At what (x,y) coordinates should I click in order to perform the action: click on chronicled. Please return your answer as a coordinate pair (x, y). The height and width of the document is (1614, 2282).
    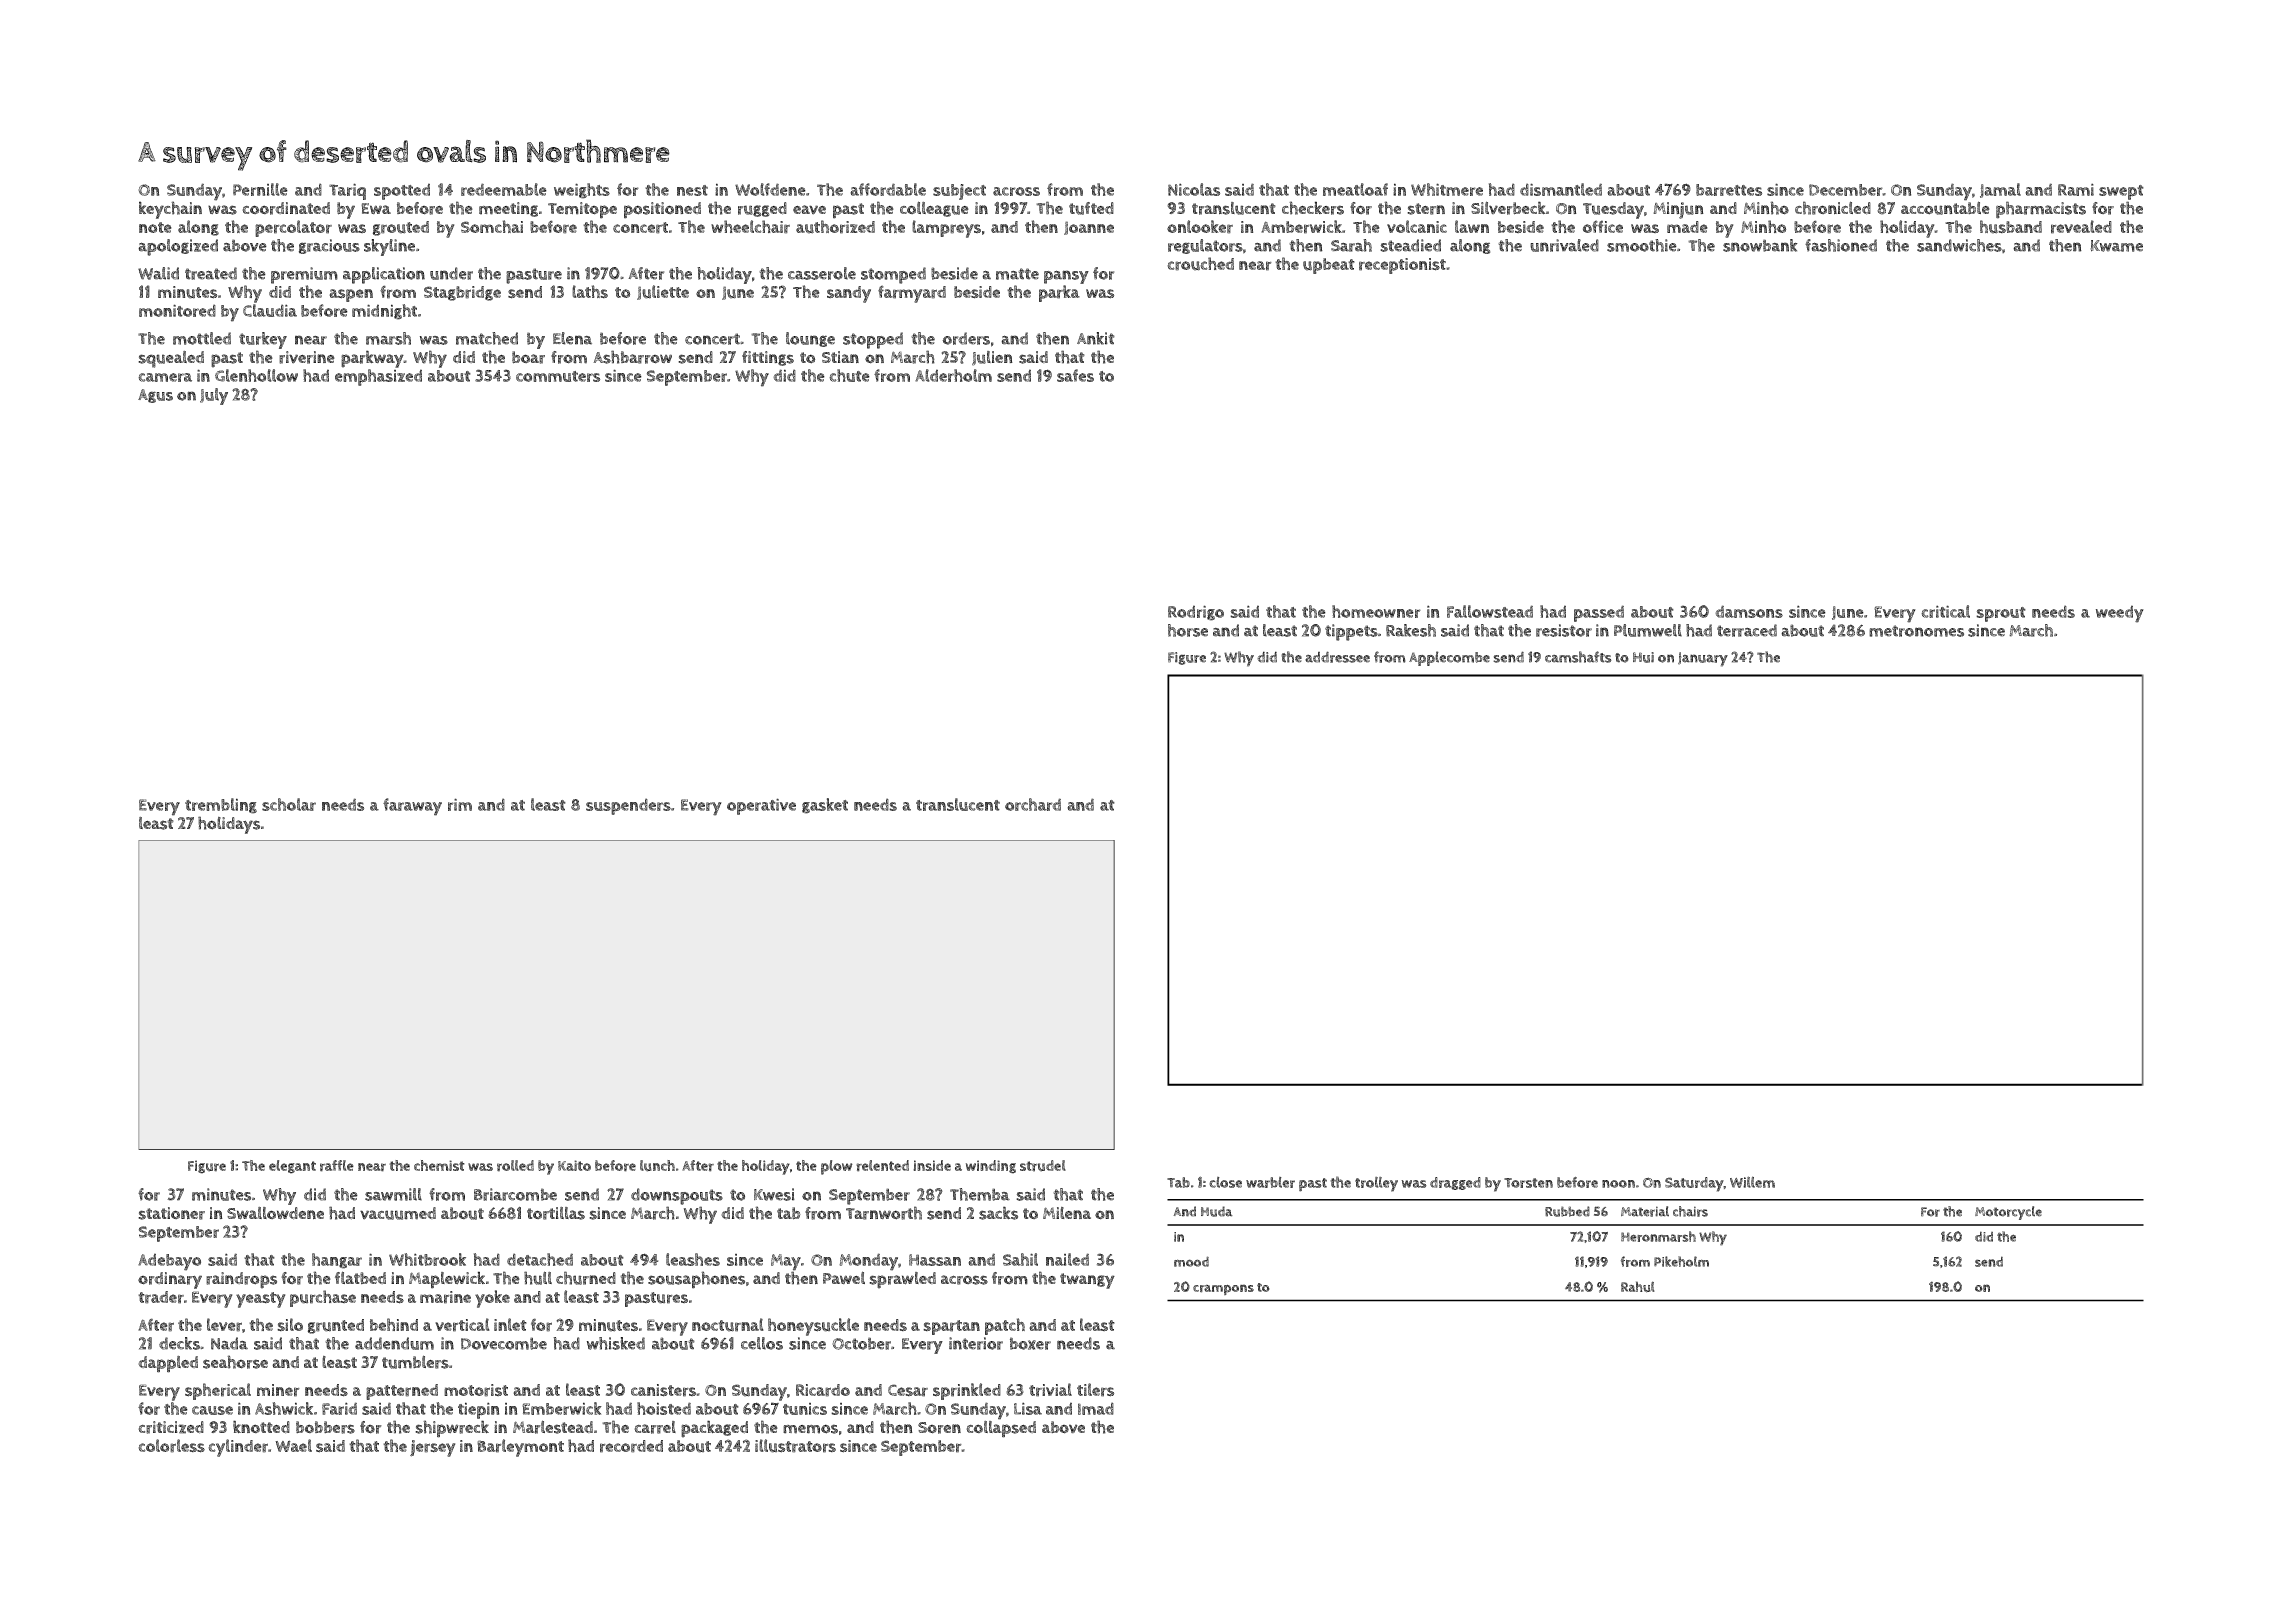
    Looking at the image, I should click on (1833, 208).
